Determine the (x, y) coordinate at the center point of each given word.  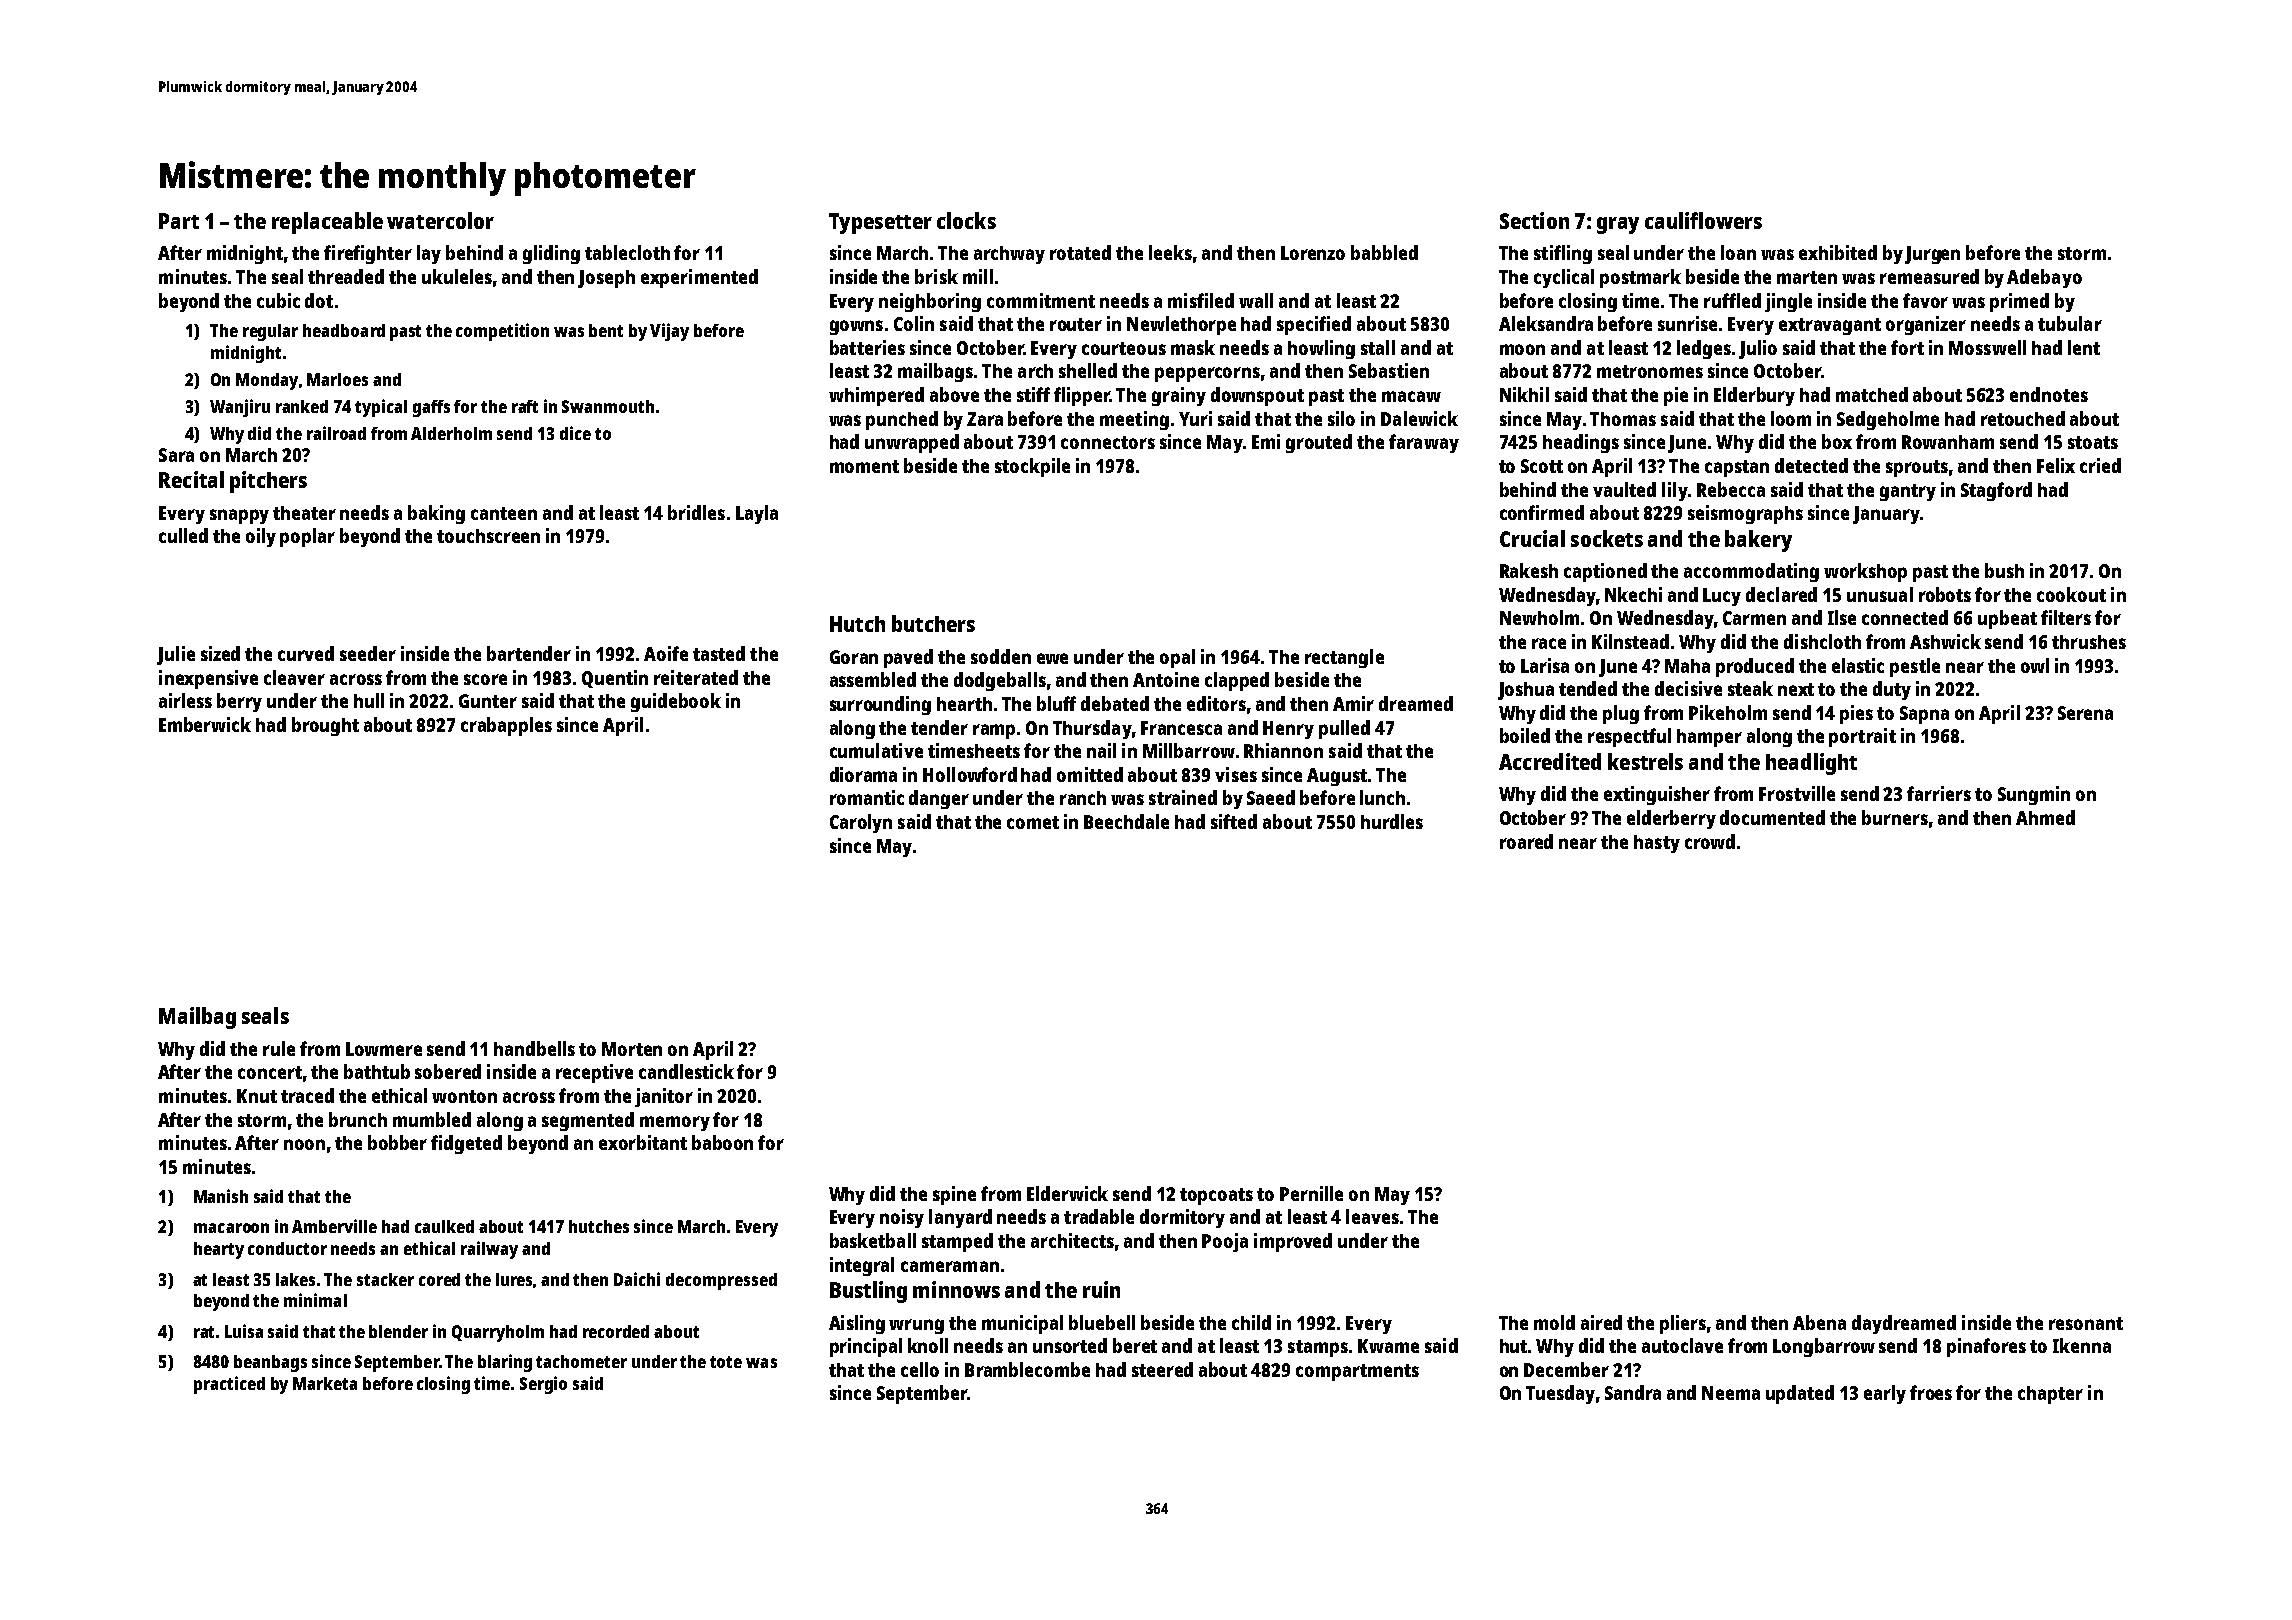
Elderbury (1754, 396)
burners (1895, 817)
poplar (307, 537)
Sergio (543, 1385)
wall (1256, 300)
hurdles (1392, 821)
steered (1162, 1369)
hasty (1657, 844)
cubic (278, 300)
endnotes (2049, 394)
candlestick (686, 1071)
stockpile (1032, 467)
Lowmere (384, 1049)
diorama (863, 774)
